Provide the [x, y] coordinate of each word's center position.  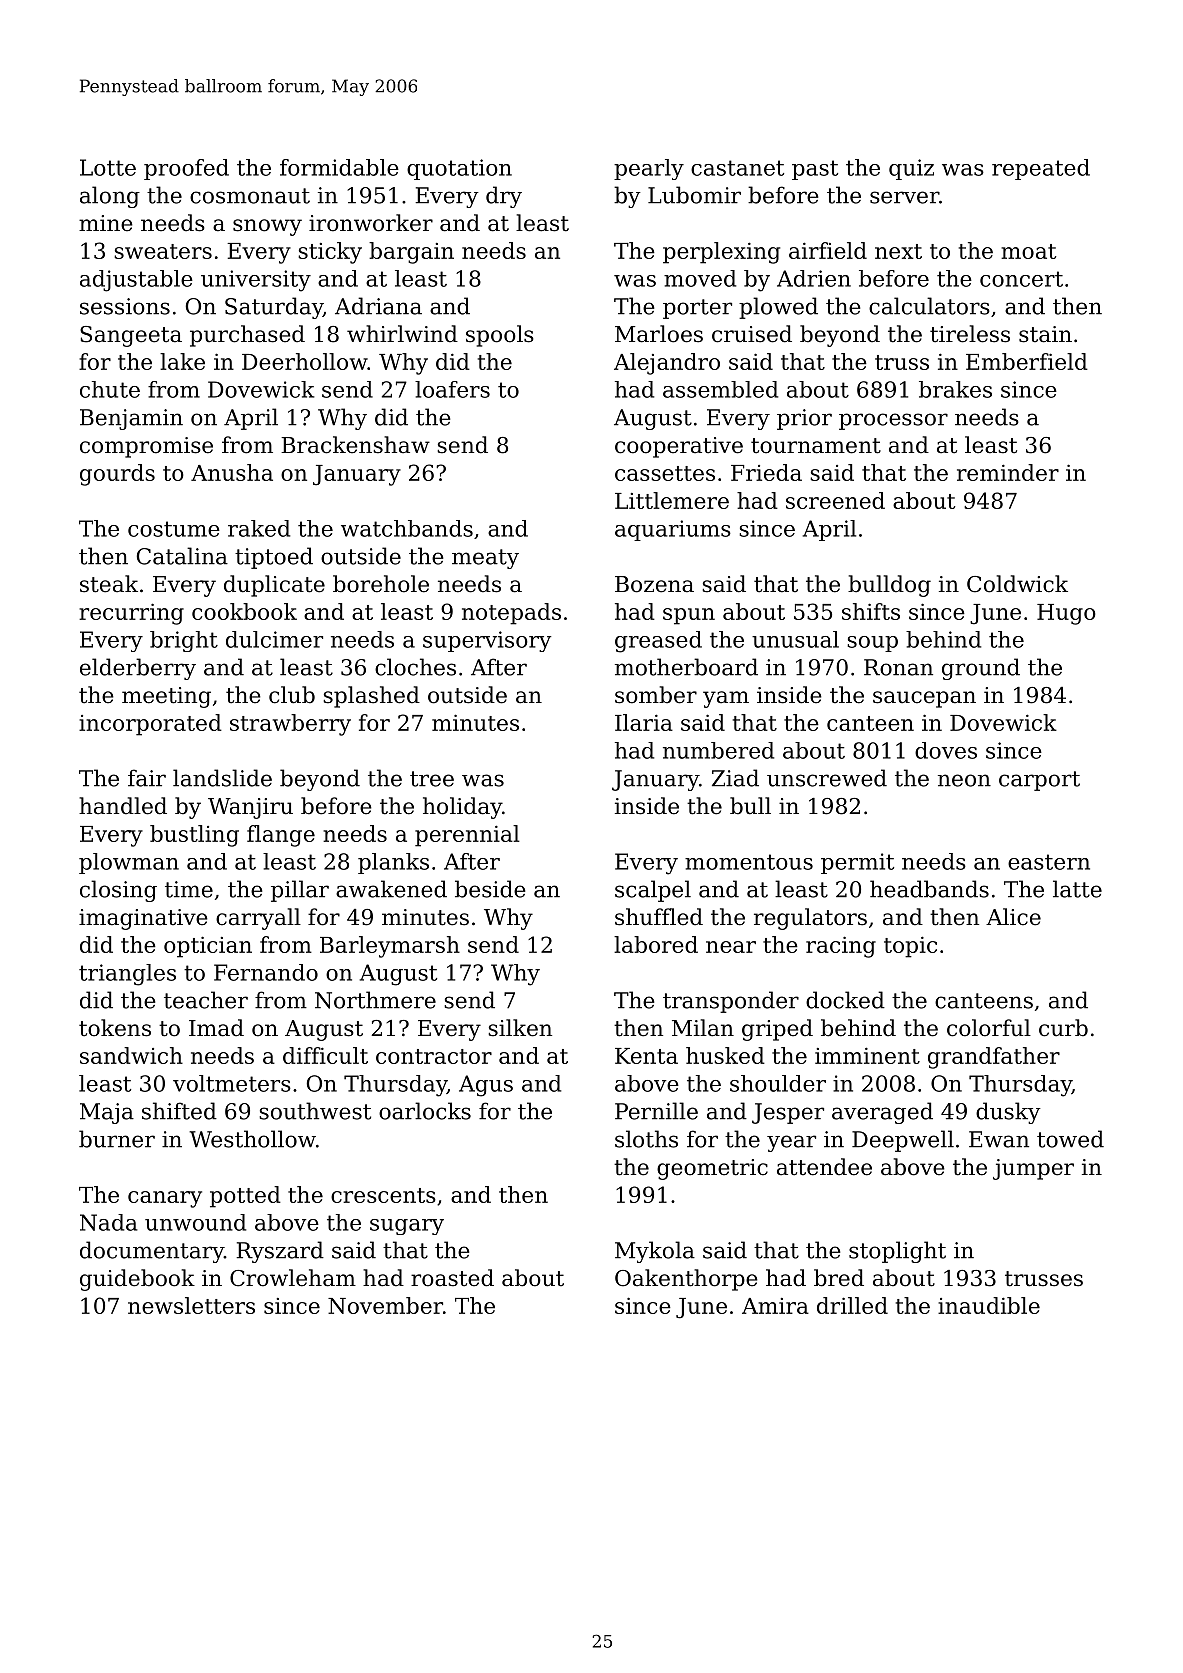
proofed [186, 169]
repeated [1041, 169]
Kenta [646, 1056]
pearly [649, 169]
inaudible [989, 1305]
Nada [109, 1222]
